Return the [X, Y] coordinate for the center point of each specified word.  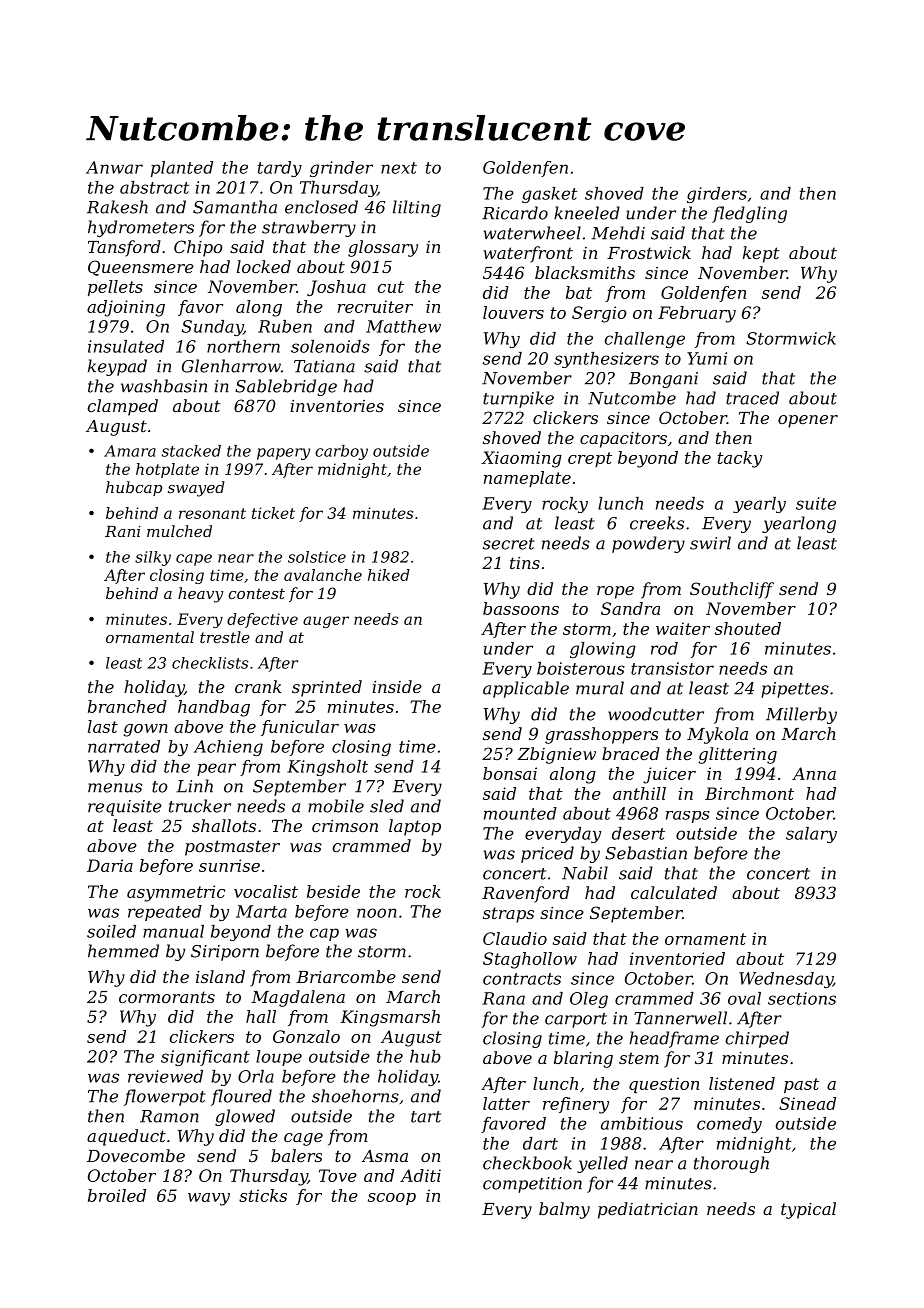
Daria [110, 865]
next [399, 168]
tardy [280, 169]
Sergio [599, 314]
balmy [564, 1210]
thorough [731, 1164]
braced [631, 753]
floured [241, 1097]
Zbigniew [556, 755]
